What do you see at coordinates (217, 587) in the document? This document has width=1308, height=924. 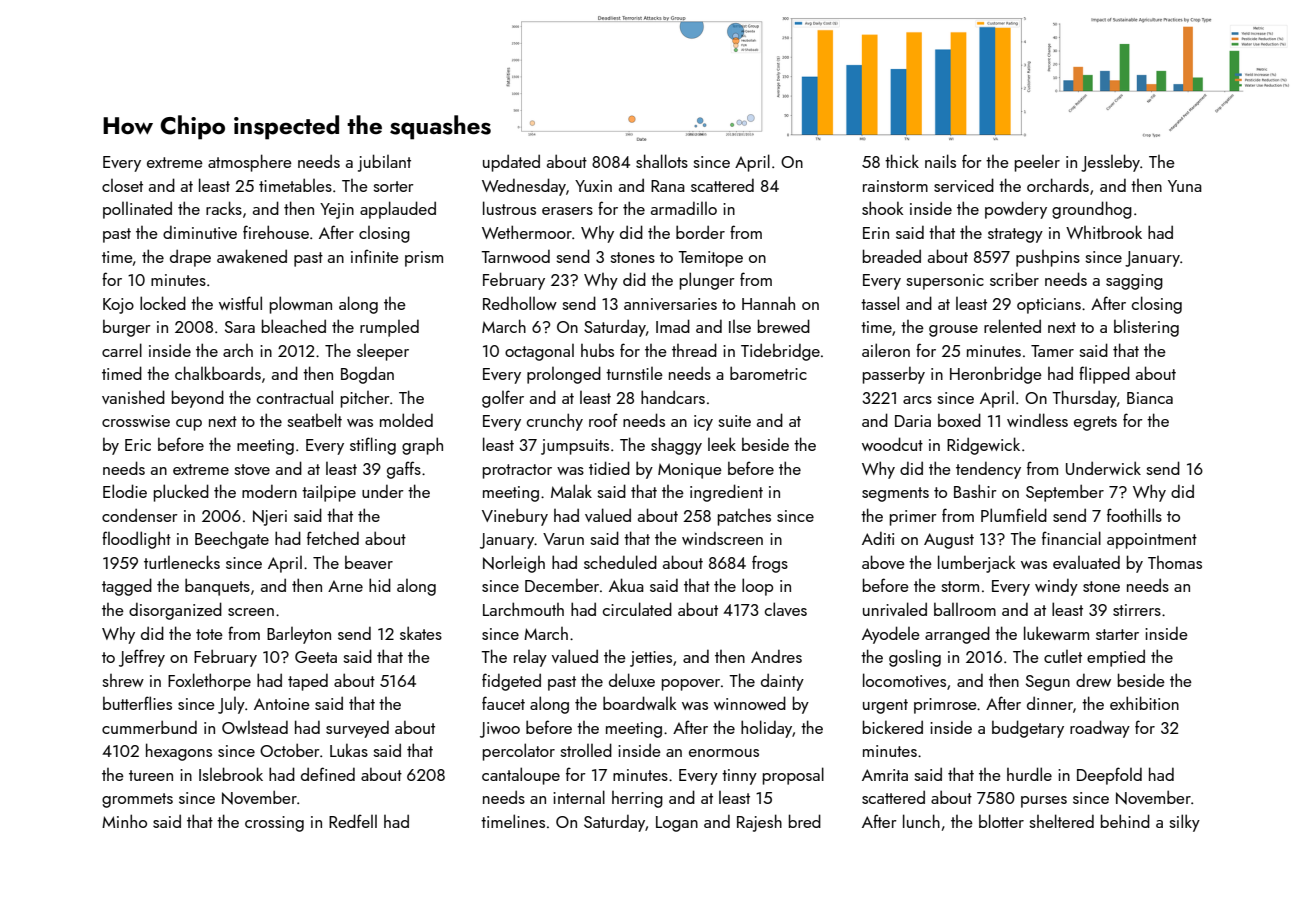 I see `banquets` at bounding box center [217, 587].
